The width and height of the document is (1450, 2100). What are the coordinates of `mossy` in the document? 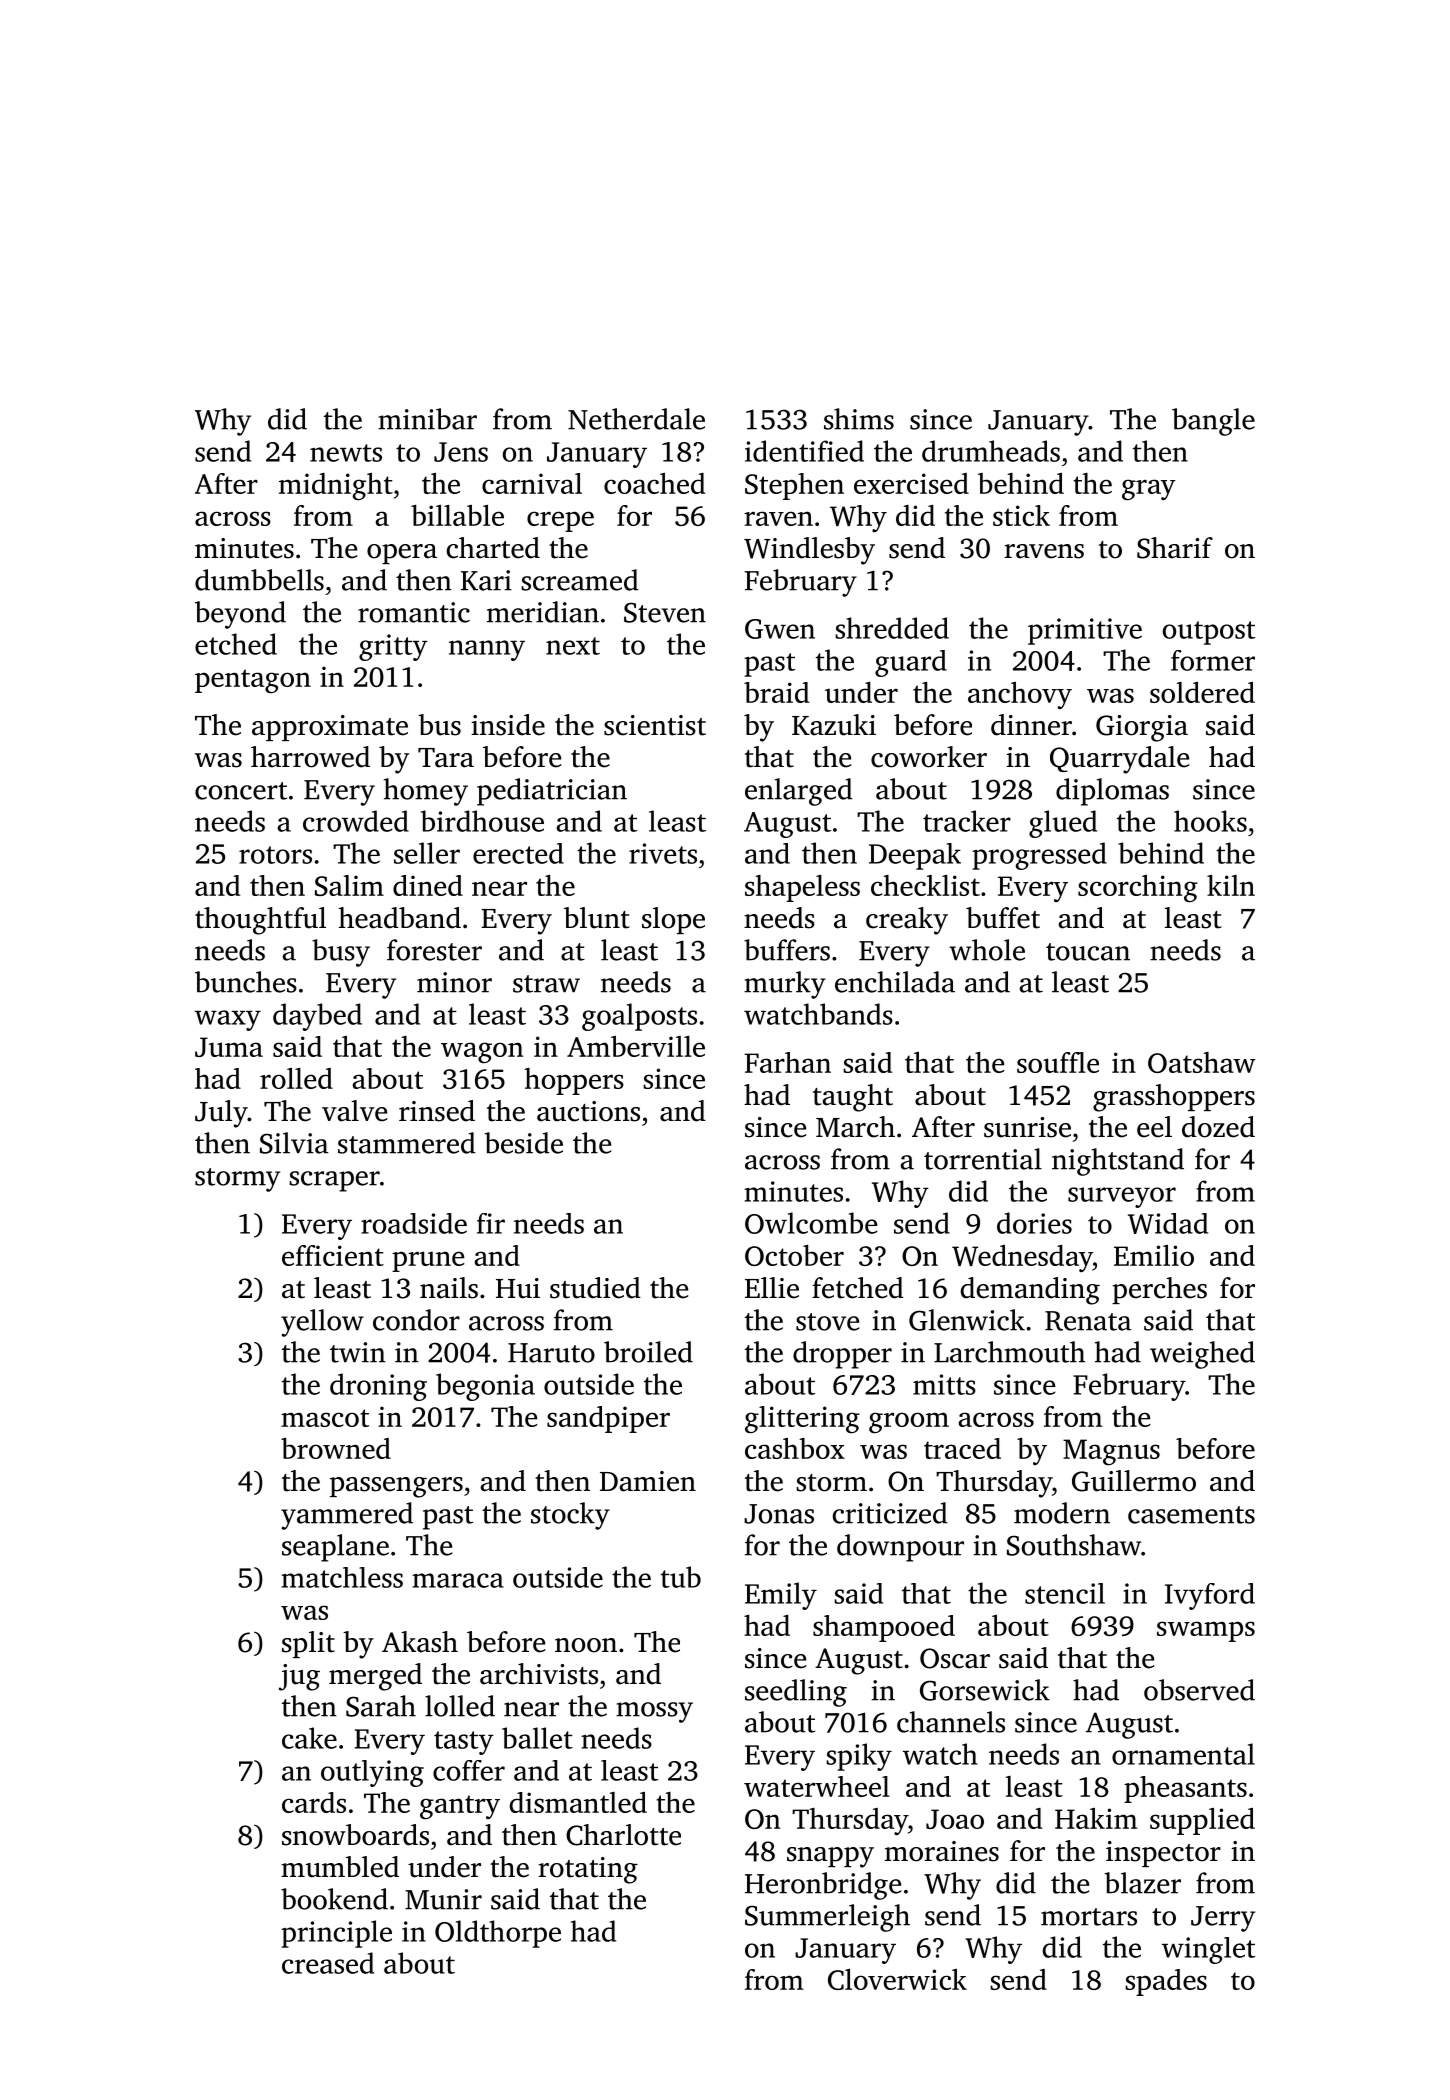 It's located at (654, 1712).
